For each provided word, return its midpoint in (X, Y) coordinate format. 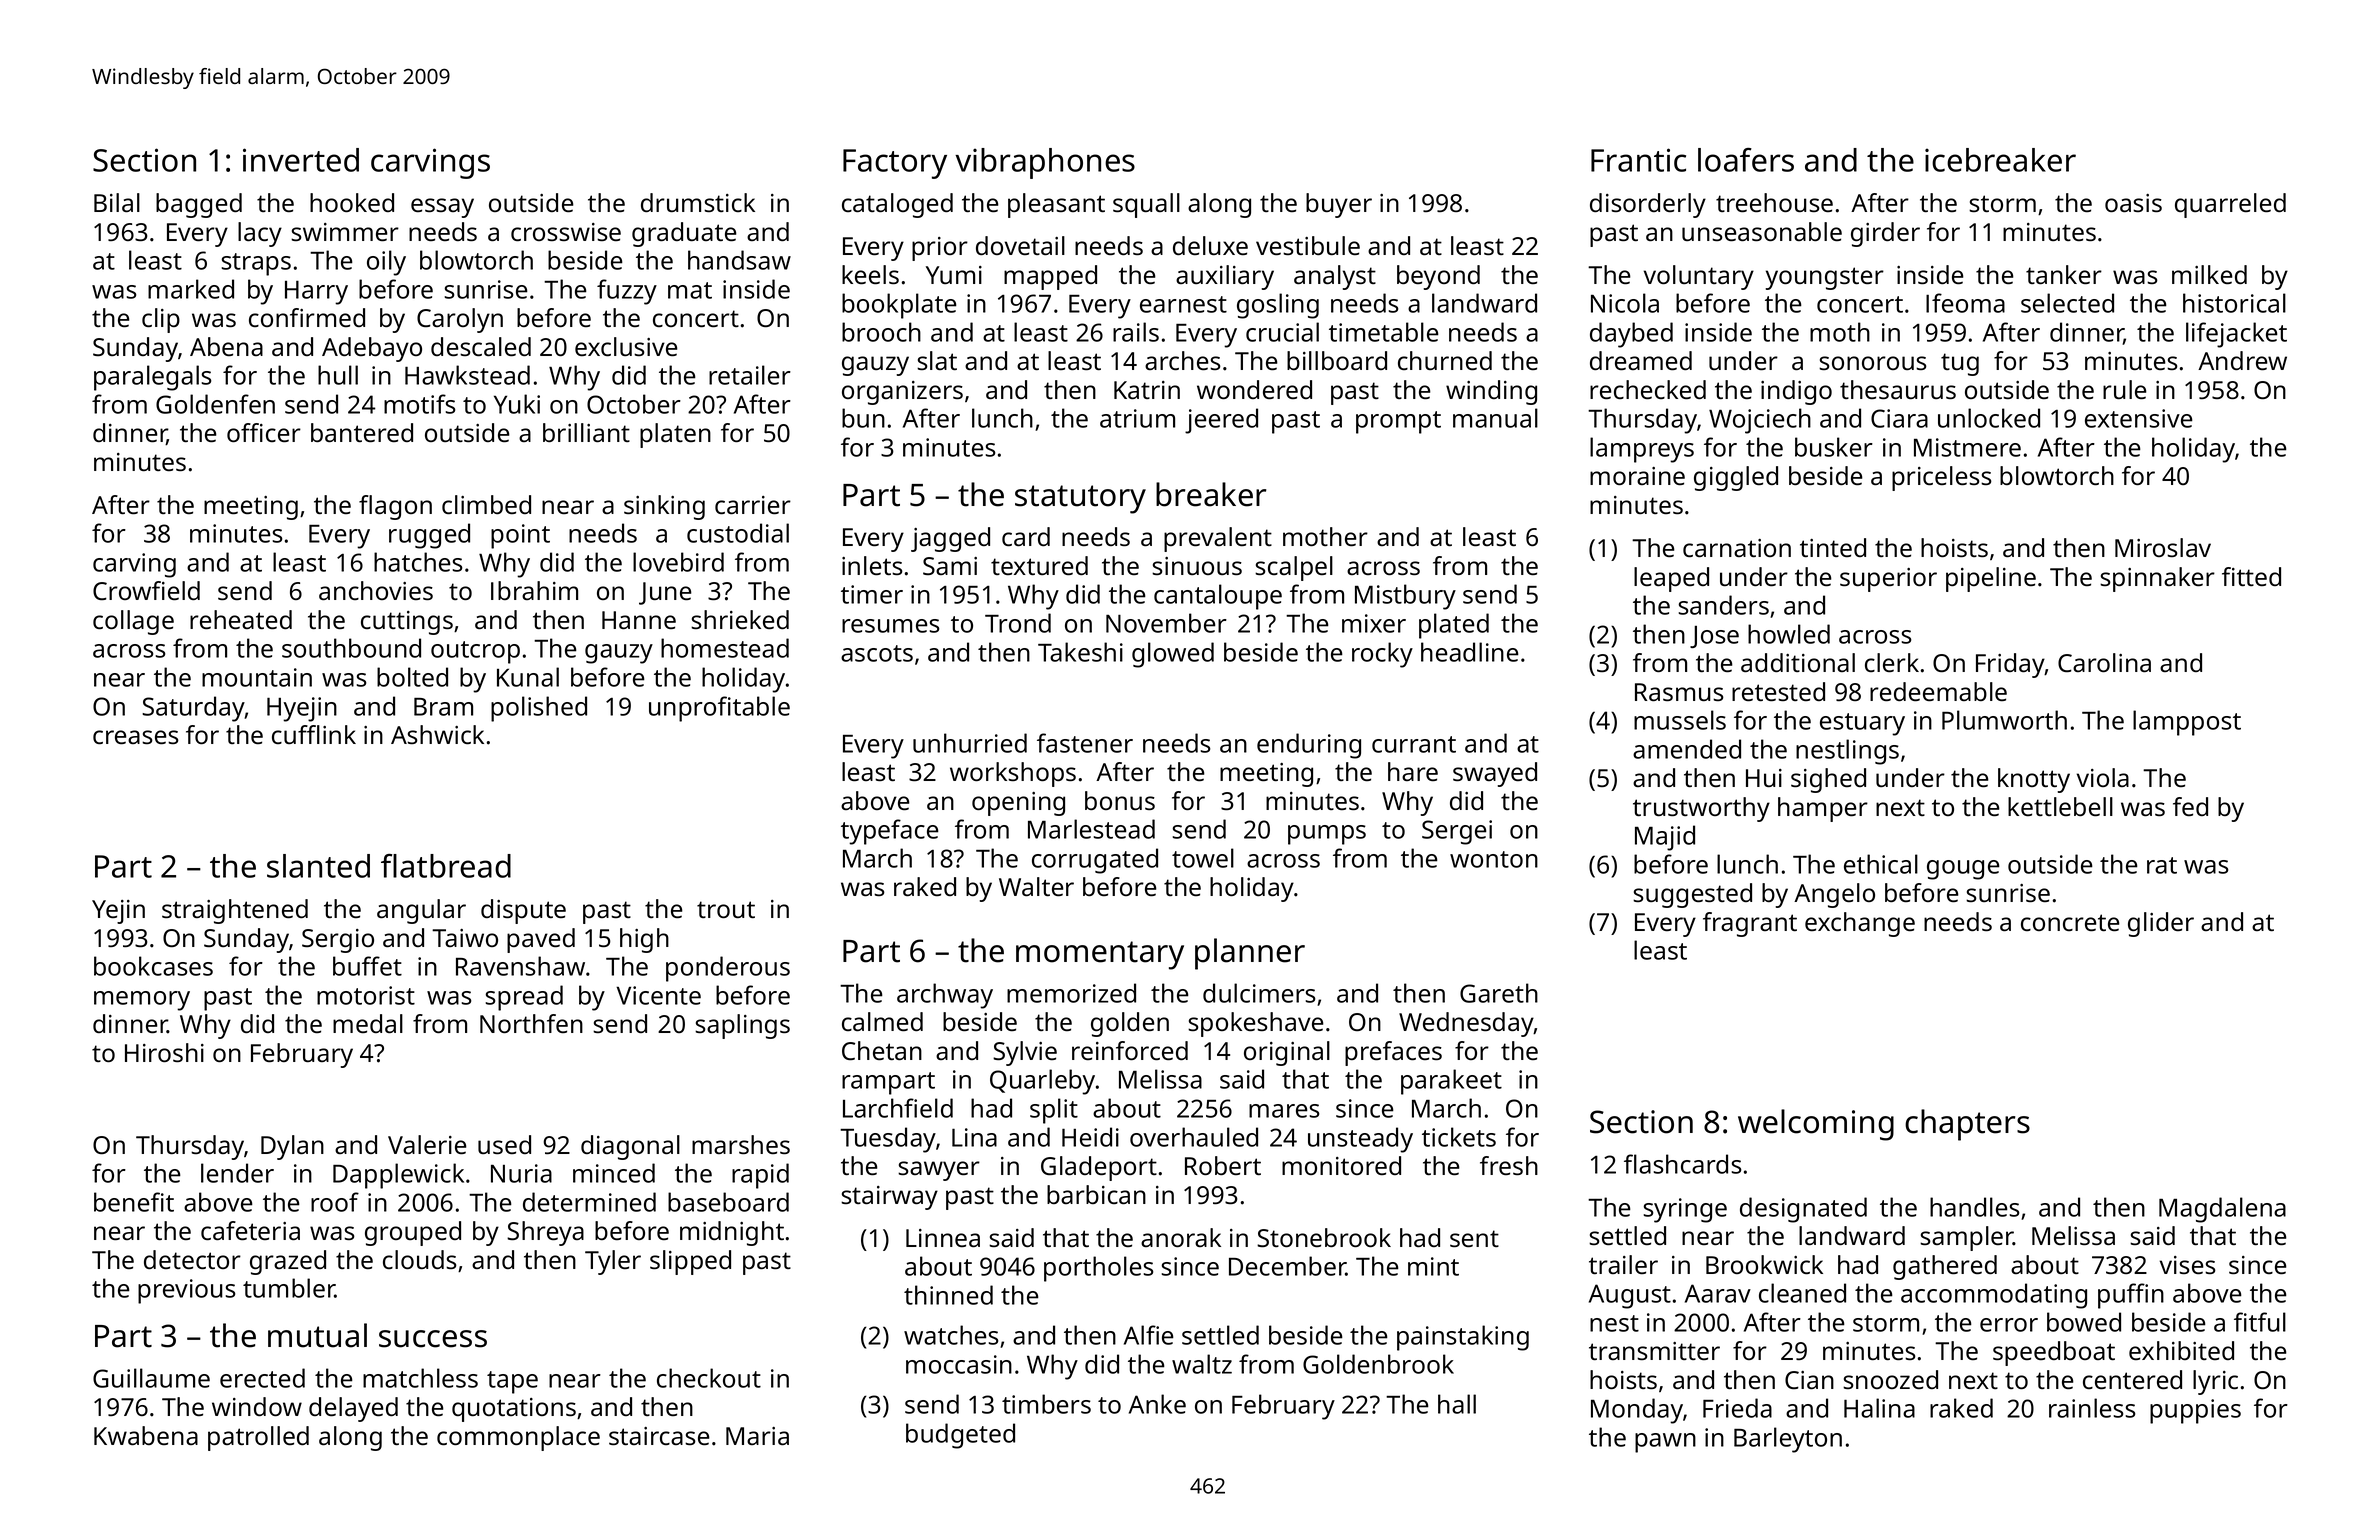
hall (1457, 1404)
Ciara (1899, 418)
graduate (684, 234)
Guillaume (151, 1378)
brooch (881, 332)
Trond (1018, 623)
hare (1413, 772)
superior (1888, 580)
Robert (1223, 1166)
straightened (235, 911)
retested (1778, 692)
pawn (1665, 1443)
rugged (429, 536)
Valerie (427, 1145)
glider (2161, 924)
